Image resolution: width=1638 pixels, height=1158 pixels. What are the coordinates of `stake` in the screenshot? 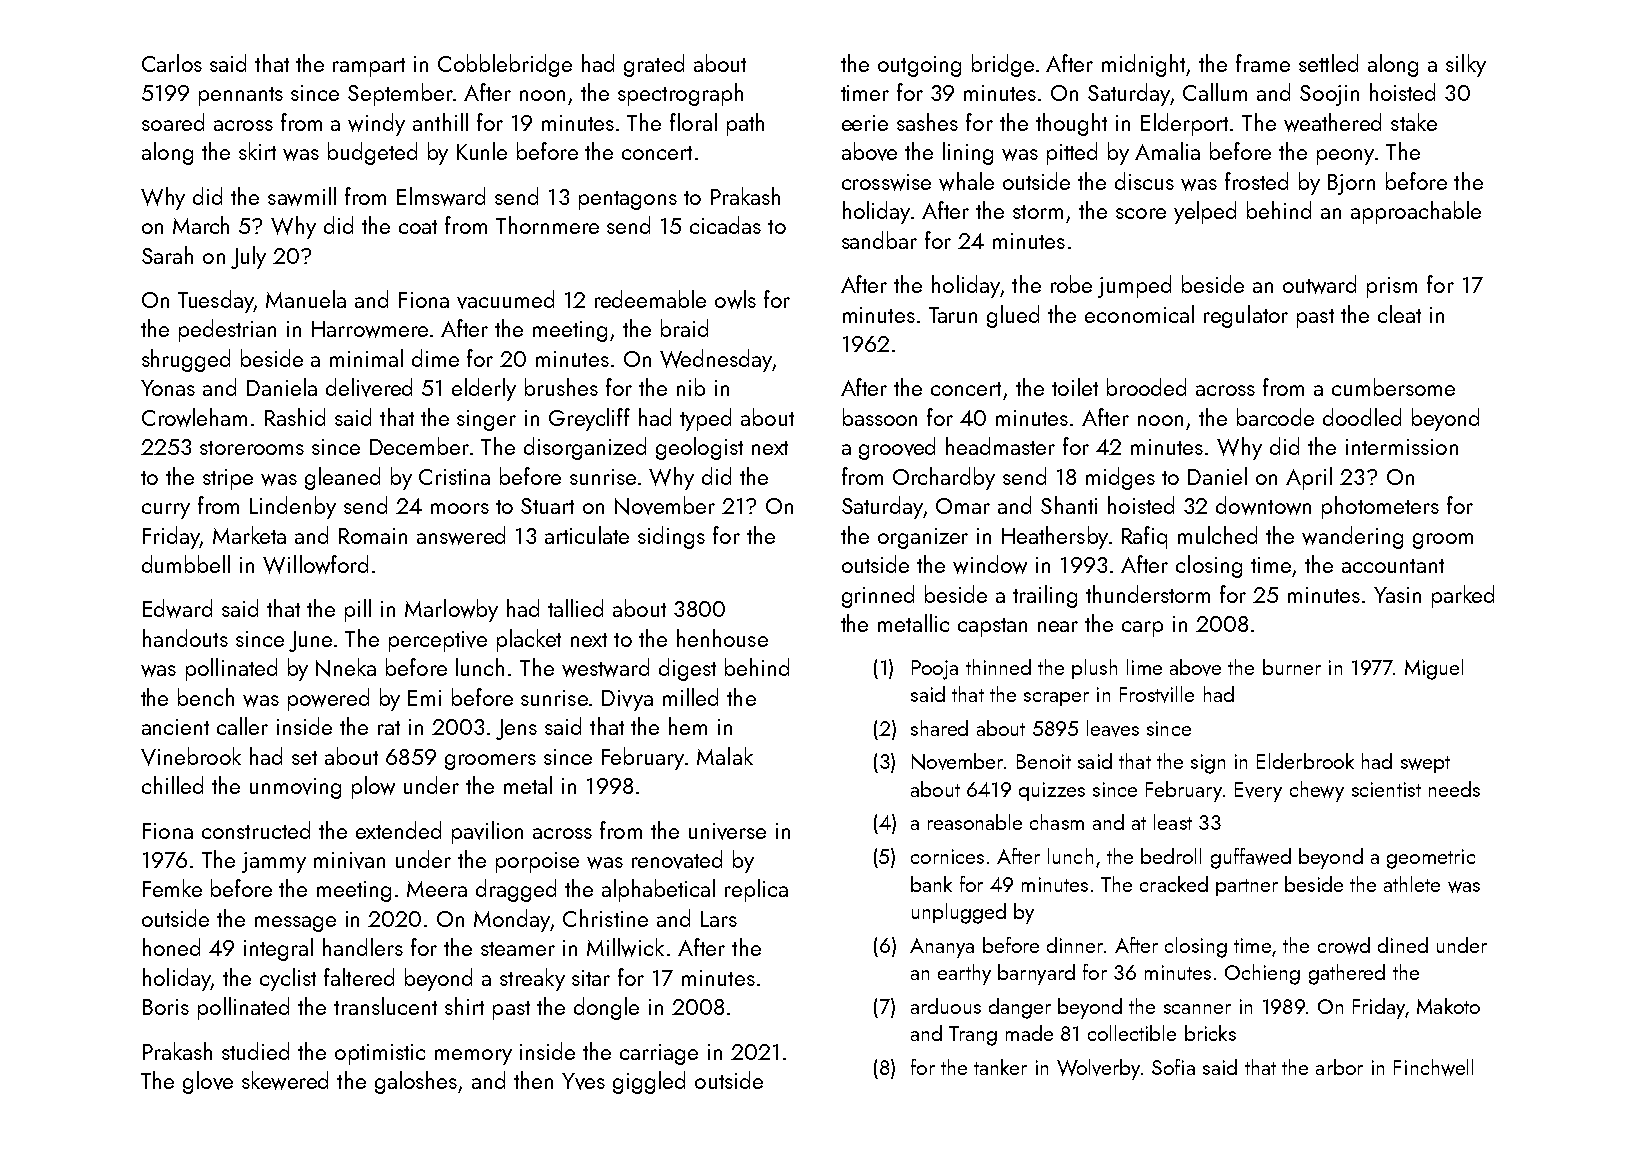 It's located at (1414, 122).
